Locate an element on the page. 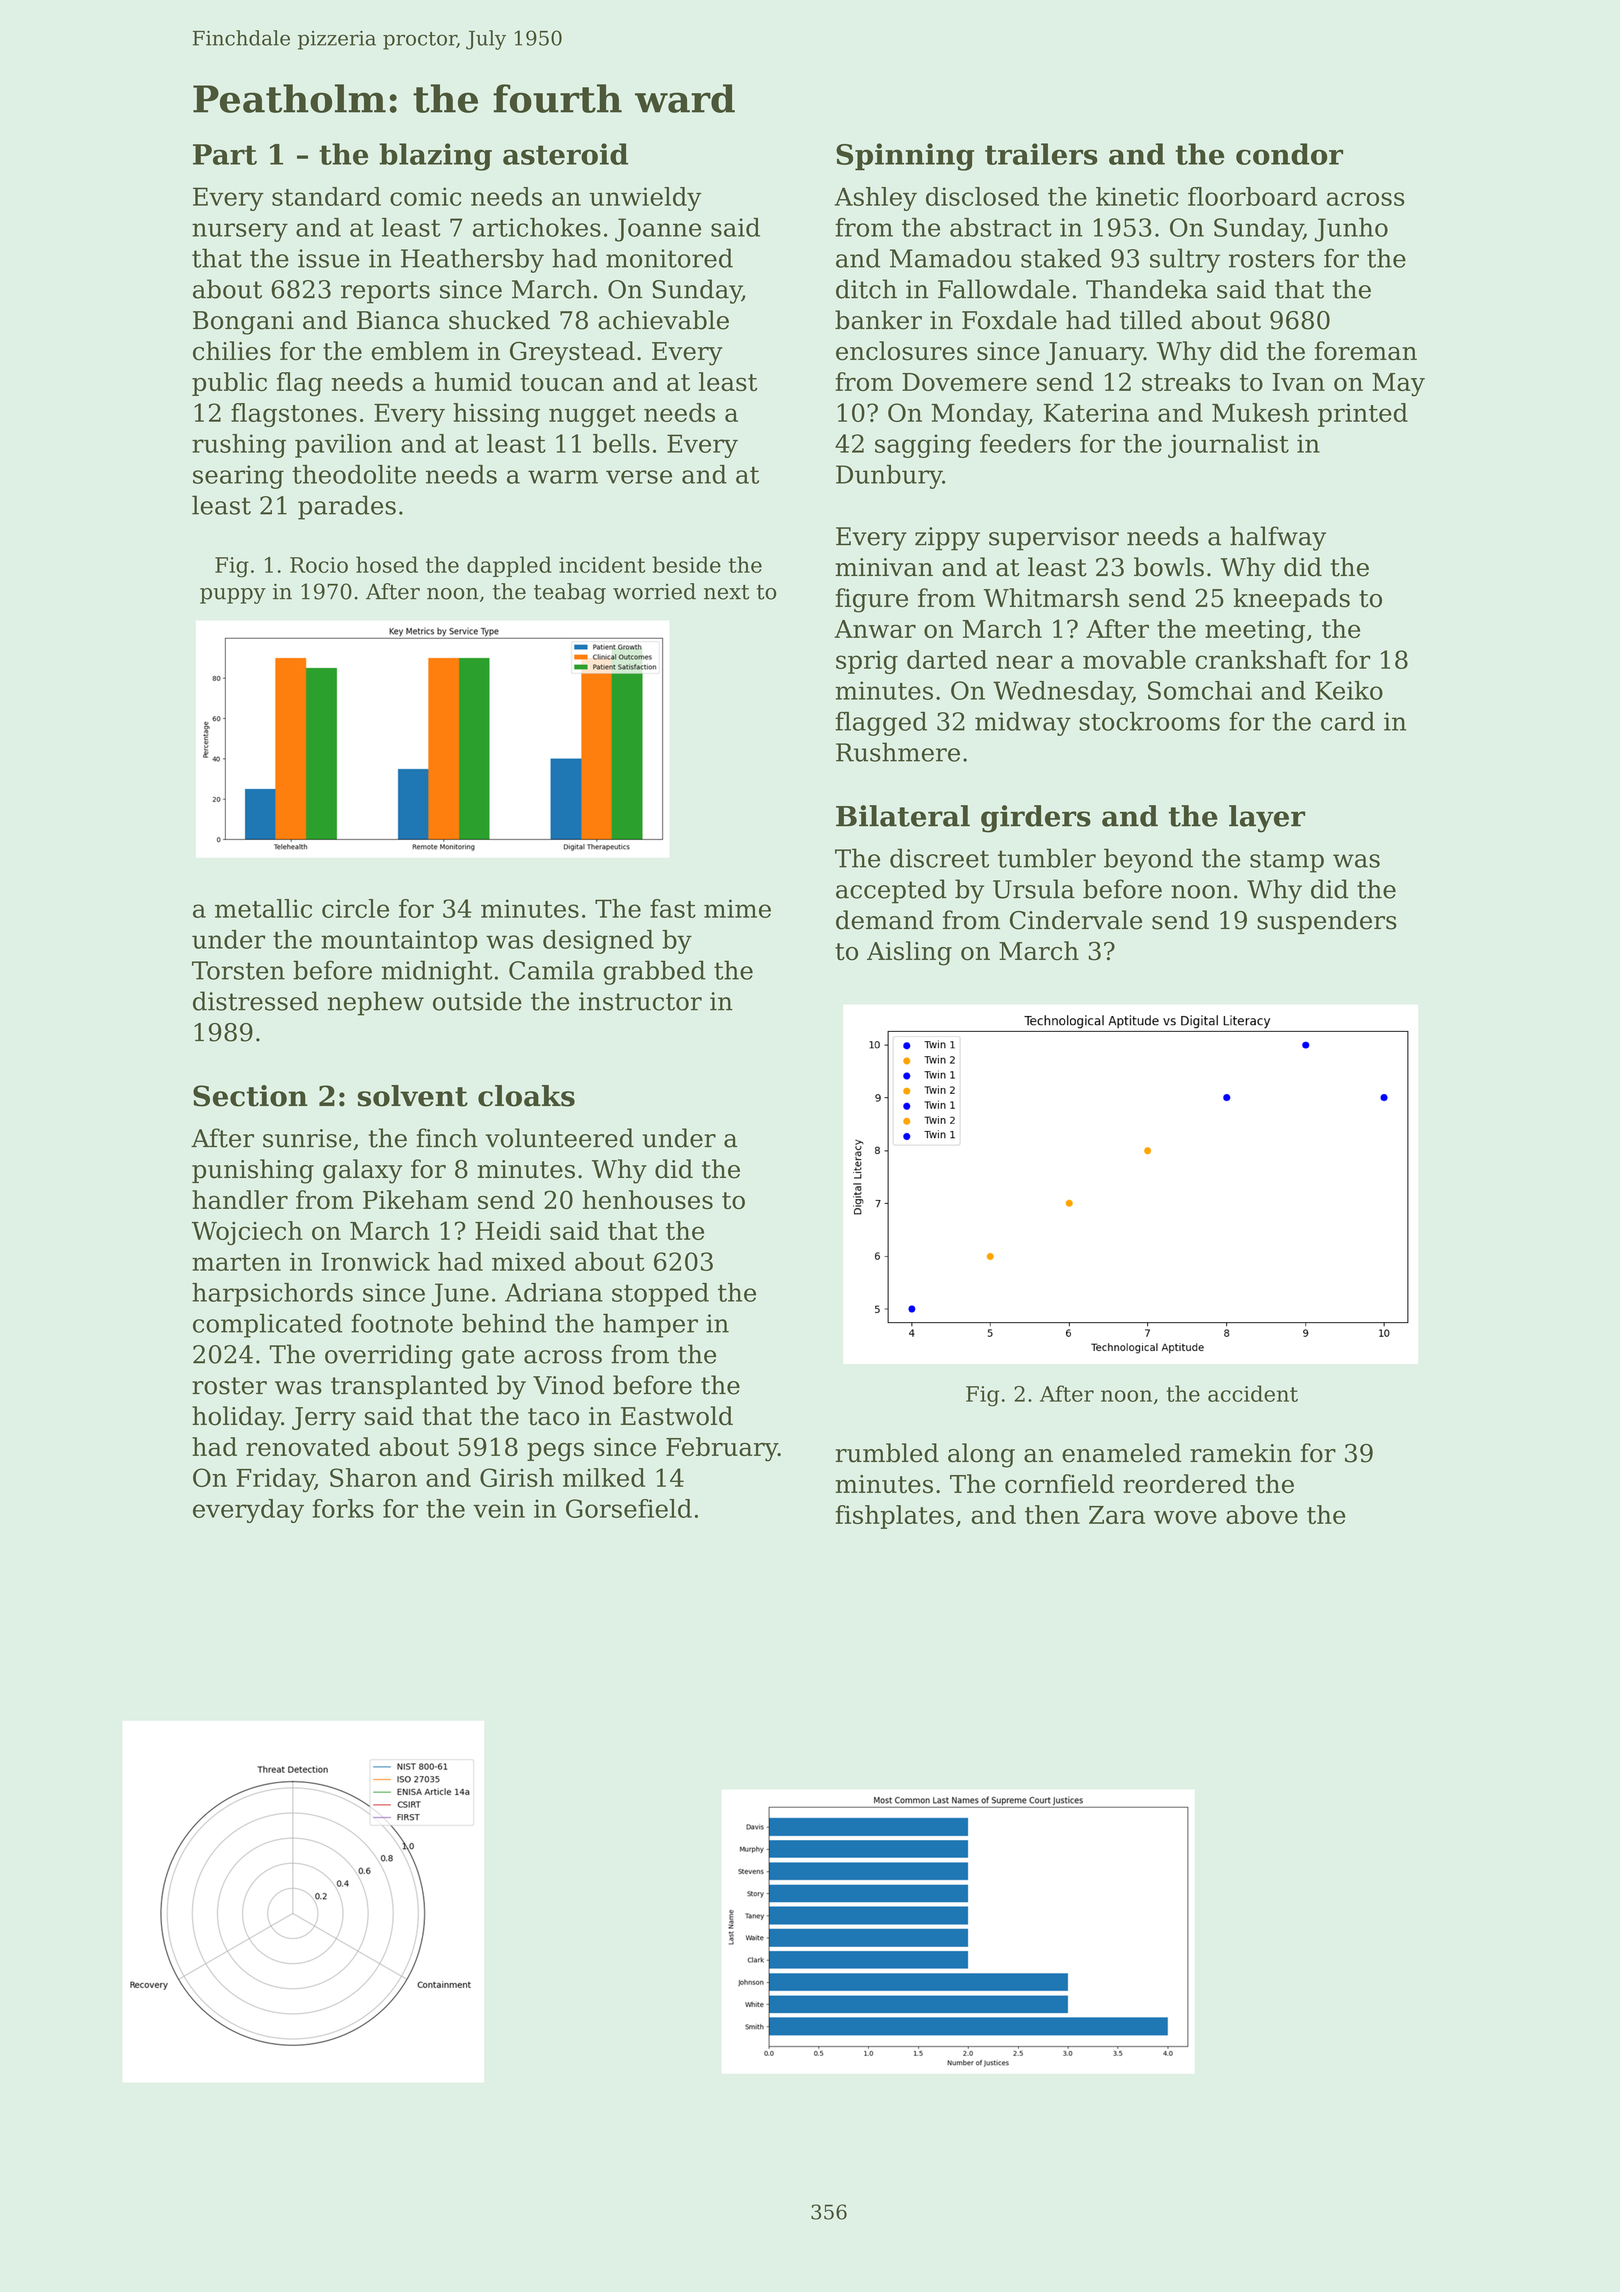  Jerry is located at coordinates (324, 1419).
